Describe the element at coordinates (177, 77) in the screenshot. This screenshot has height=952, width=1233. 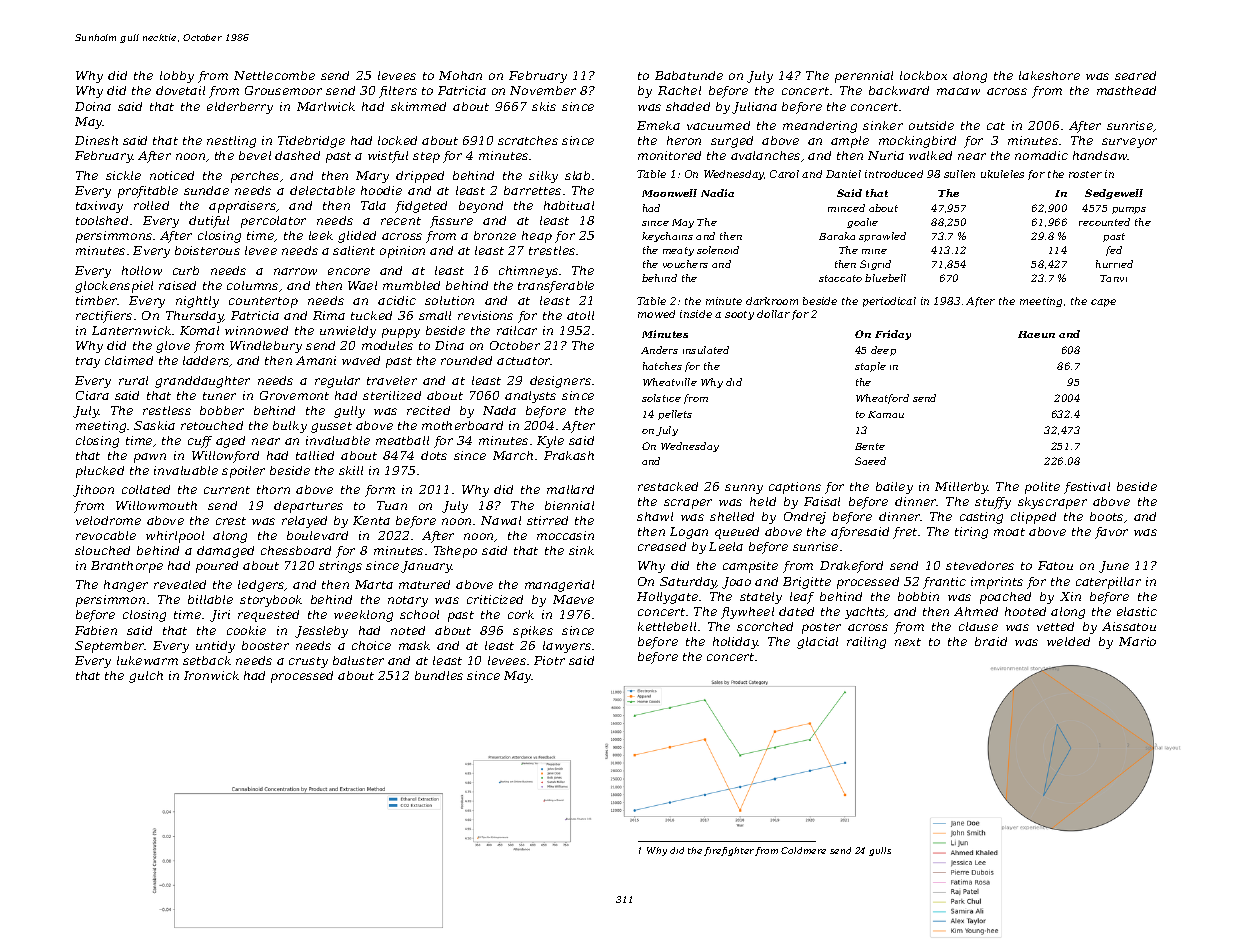
I see `lobby` at that location.
